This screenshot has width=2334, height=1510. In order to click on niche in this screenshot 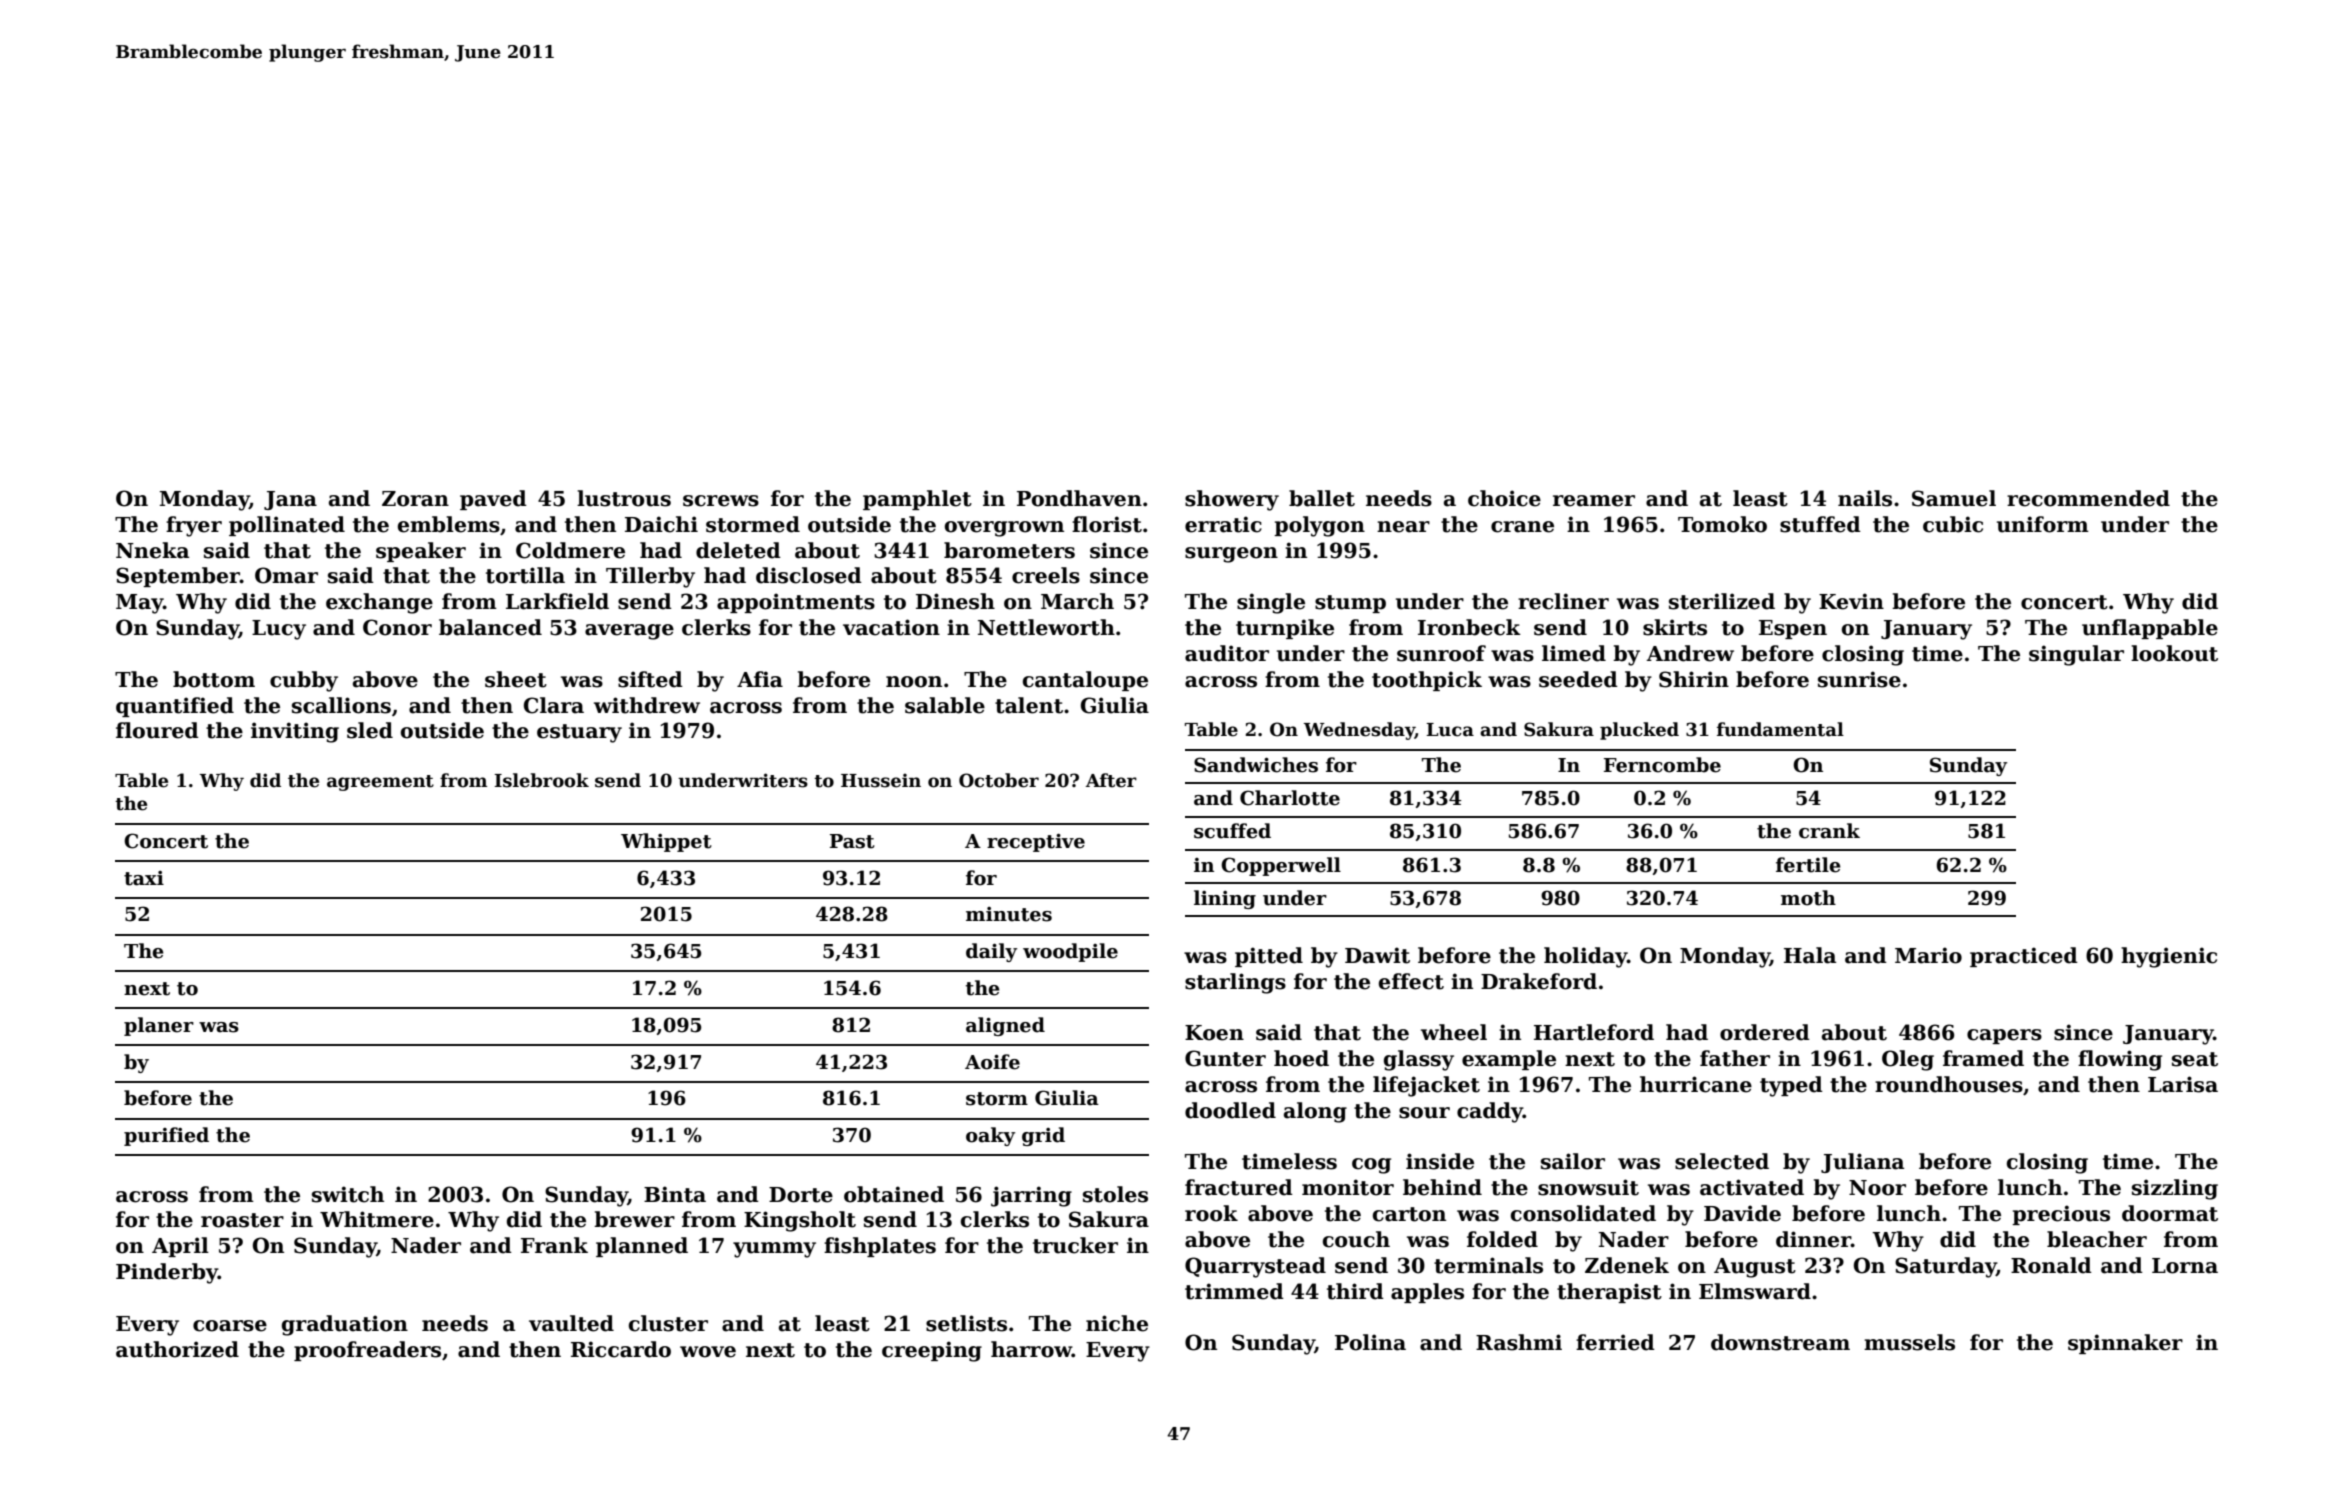, I will do `click(1117, 1323)`.
